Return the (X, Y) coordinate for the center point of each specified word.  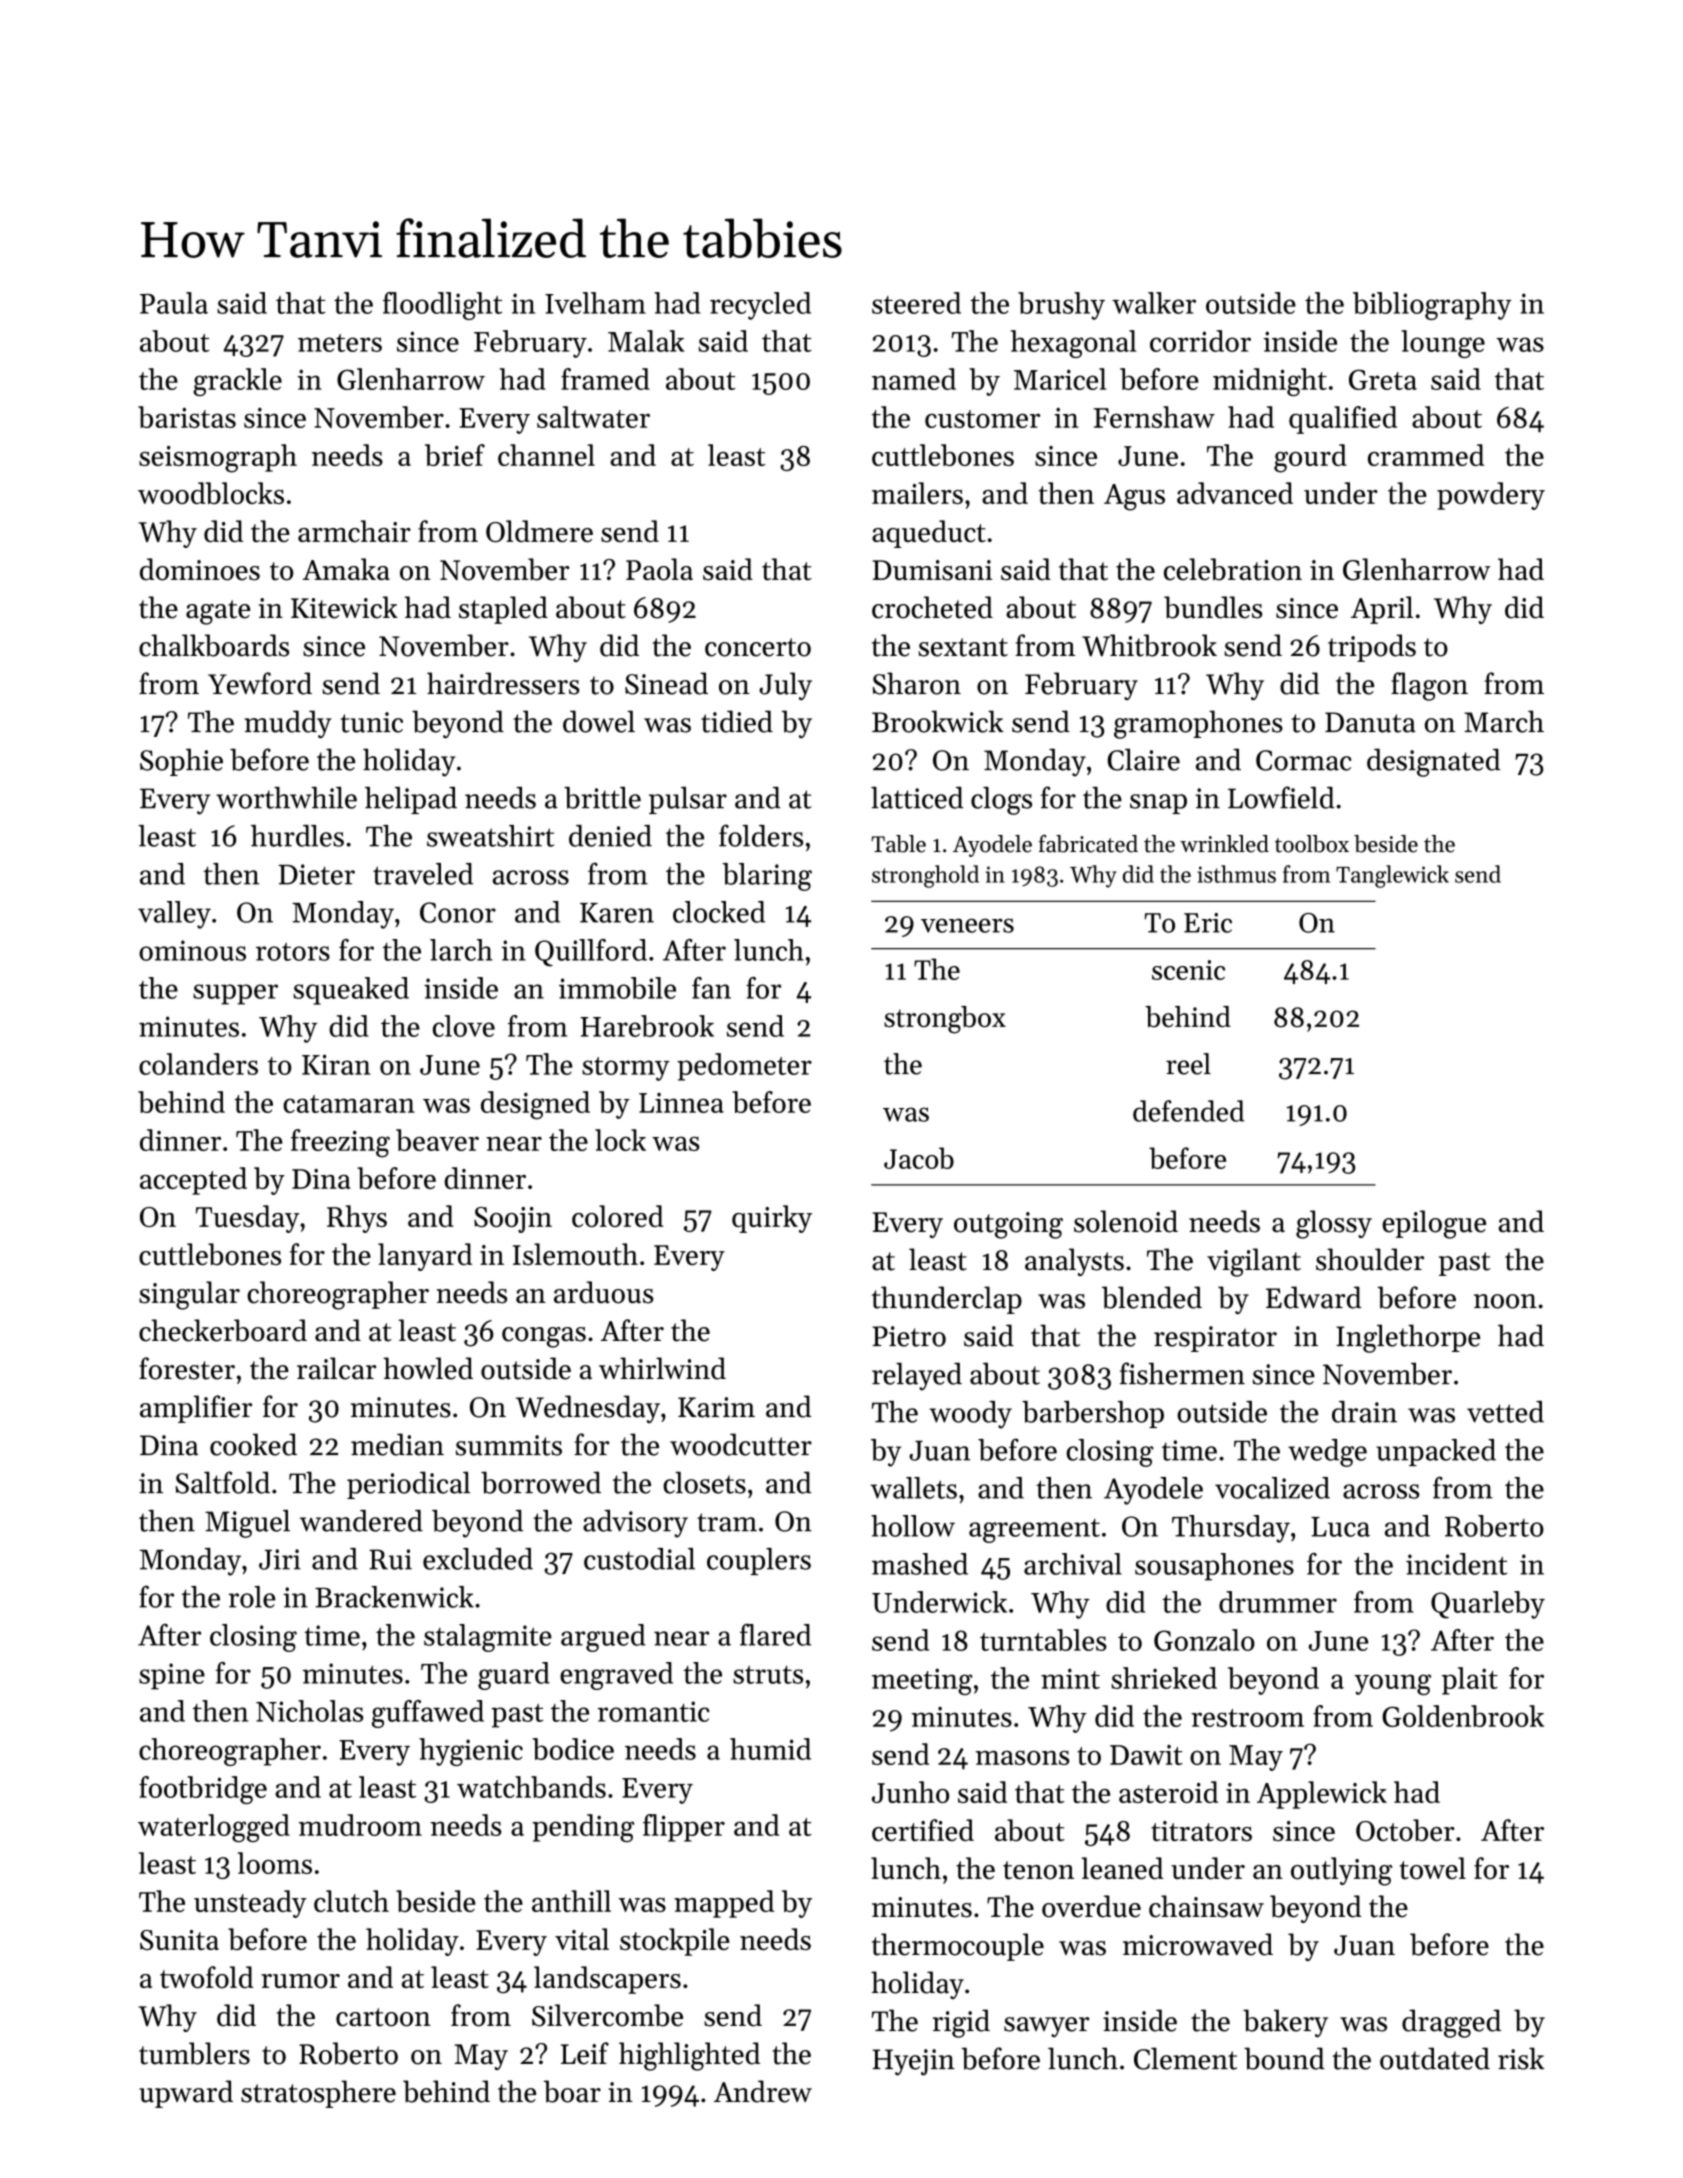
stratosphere (318, 2094)
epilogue (1434, 1224)
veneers (967, 925)
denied (610, 836)
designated (1434, 762)
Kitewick (344, 607)
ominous (192, 950)
